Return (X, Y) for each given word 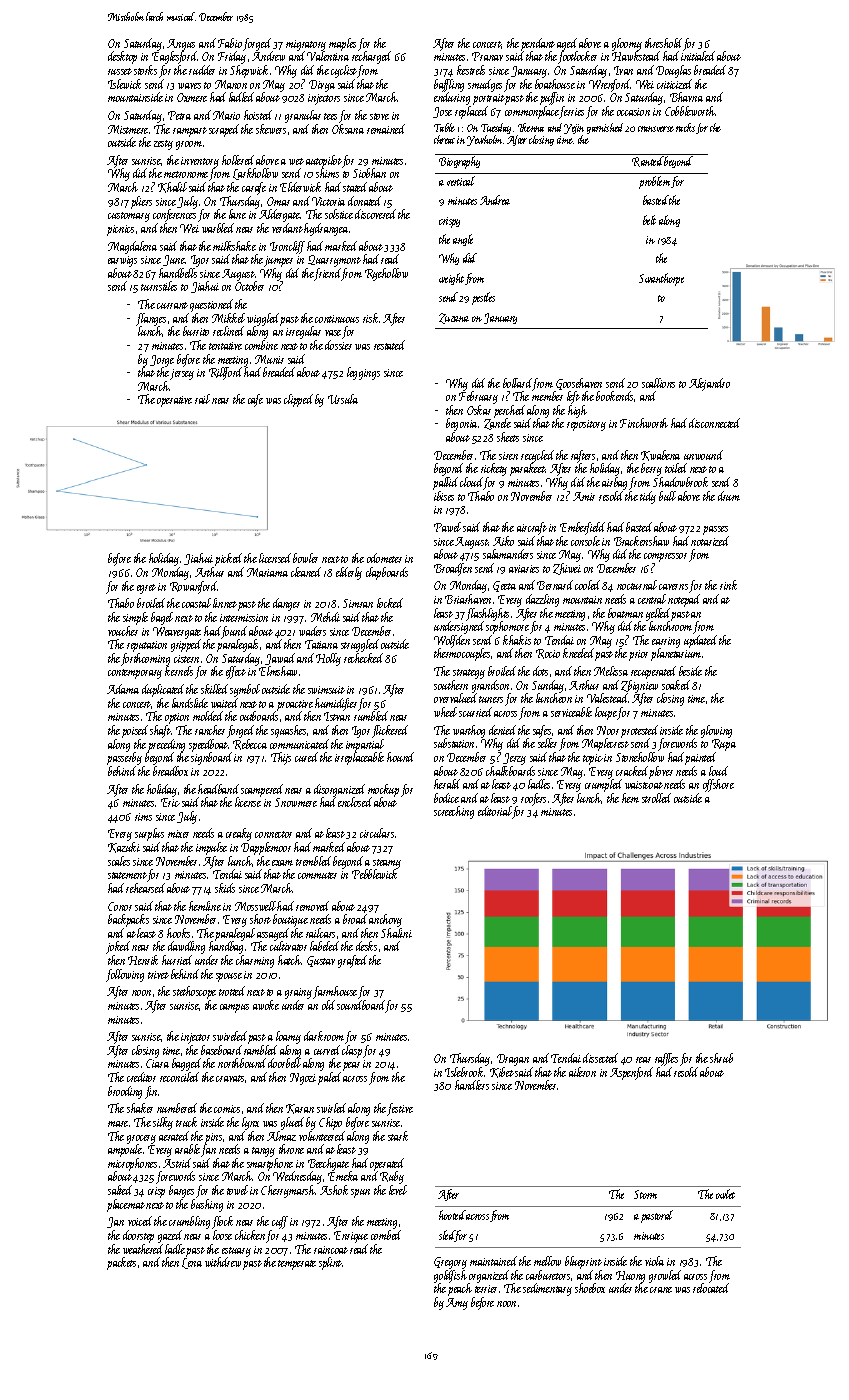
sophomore (507, 627)
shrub (721, 1058)
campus (234, 1008)
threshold (663, 43)
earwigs (122, 261)
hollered (238, 160)
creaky (239, 834)
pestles (483, 298)
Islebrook (465, 1072)
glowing (716, 731)
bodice (446, 798)
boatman (625, 613)
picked (228, 559)
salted (120, 1190)
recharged (371, 57)
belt (649, 220)
